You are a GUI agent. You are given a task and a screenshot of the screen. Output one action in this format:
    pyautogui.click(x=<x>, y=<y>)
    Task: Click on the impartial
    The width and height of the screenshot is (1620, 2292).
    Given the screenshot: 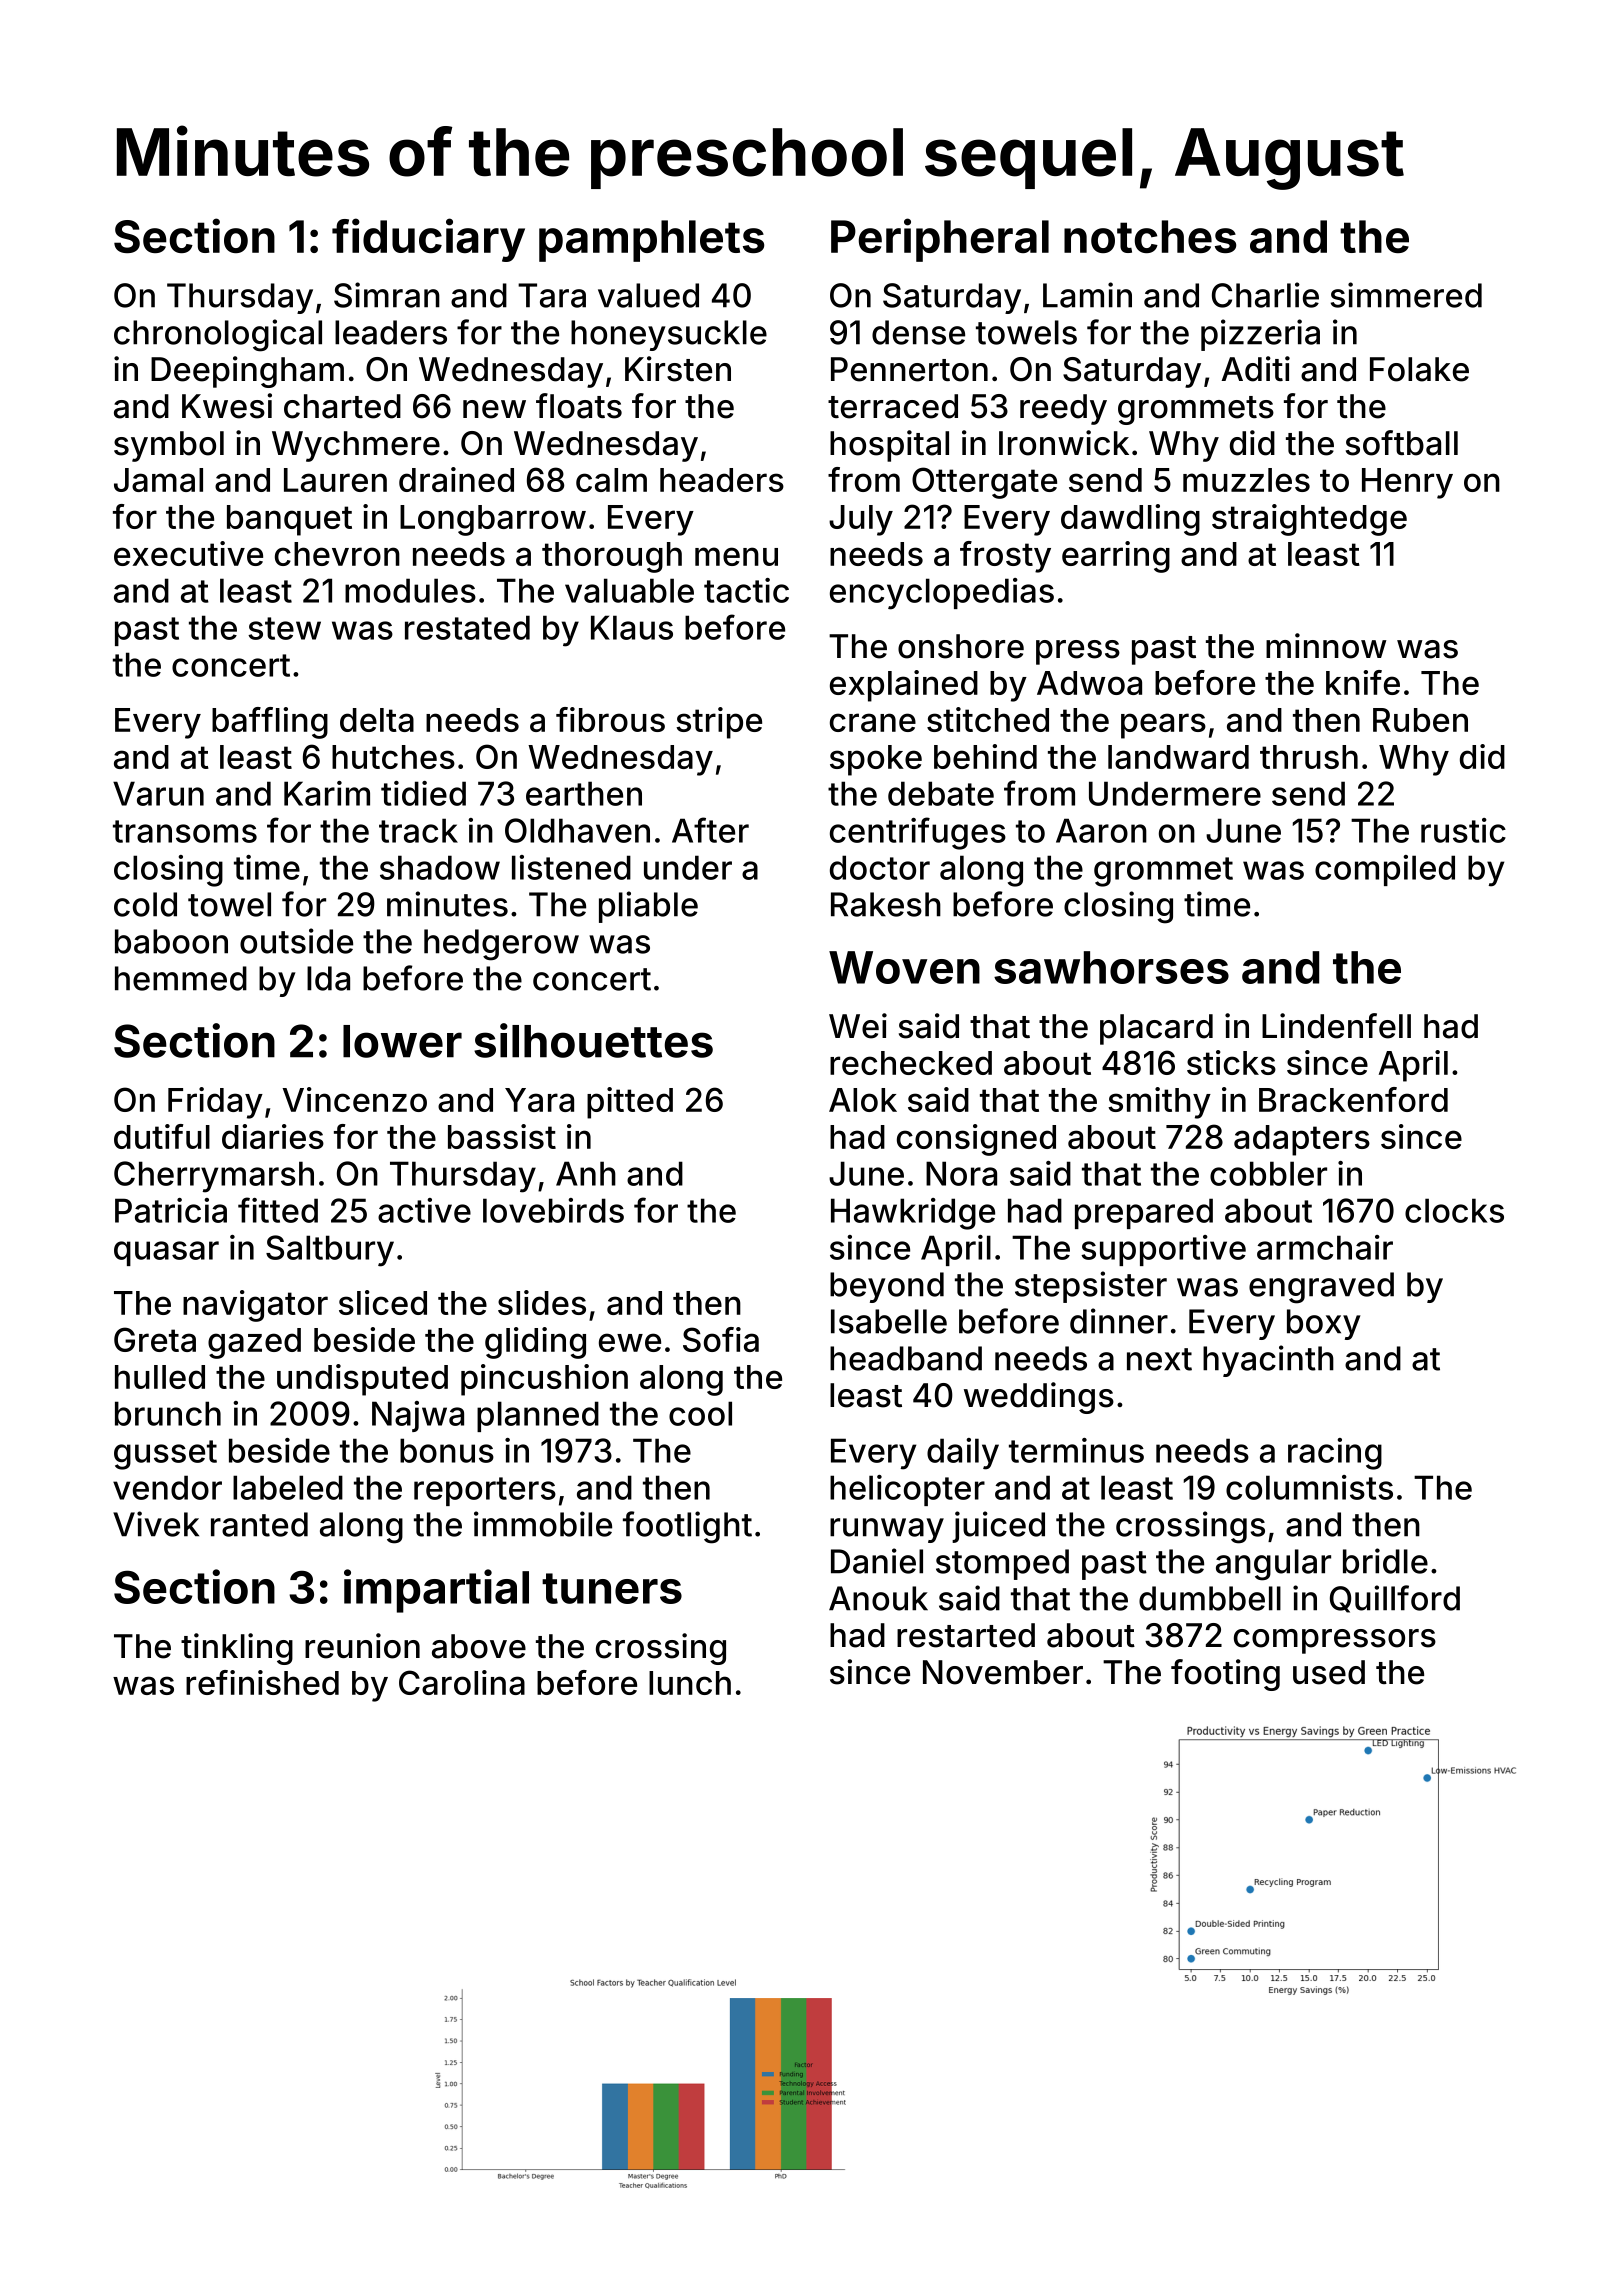 What is the action you would take?
    pyautogui.click(x=436, y=1591)
